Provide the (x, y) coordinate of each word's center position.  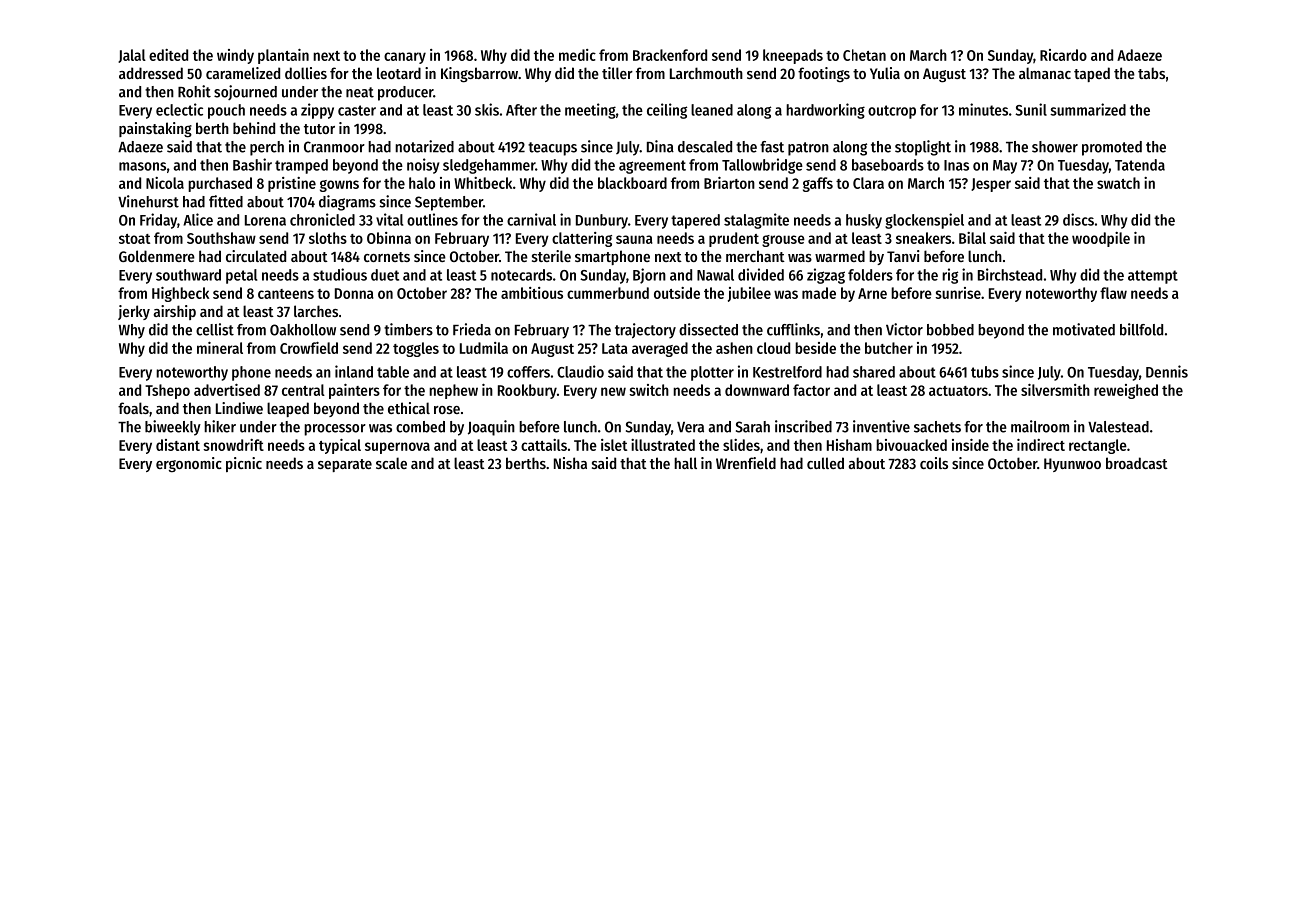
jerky (134, 312)
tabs (1151, 73)
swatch (1118, 183)
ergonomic (189, 465)
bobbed (950, 330)
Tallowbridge (762, 166)
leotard (399, 73)
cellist (215, 329)
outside (677, 293)
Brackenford (670, 55)
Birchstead (1010, 274)
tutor (319, 129)
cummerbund (608, 293)
